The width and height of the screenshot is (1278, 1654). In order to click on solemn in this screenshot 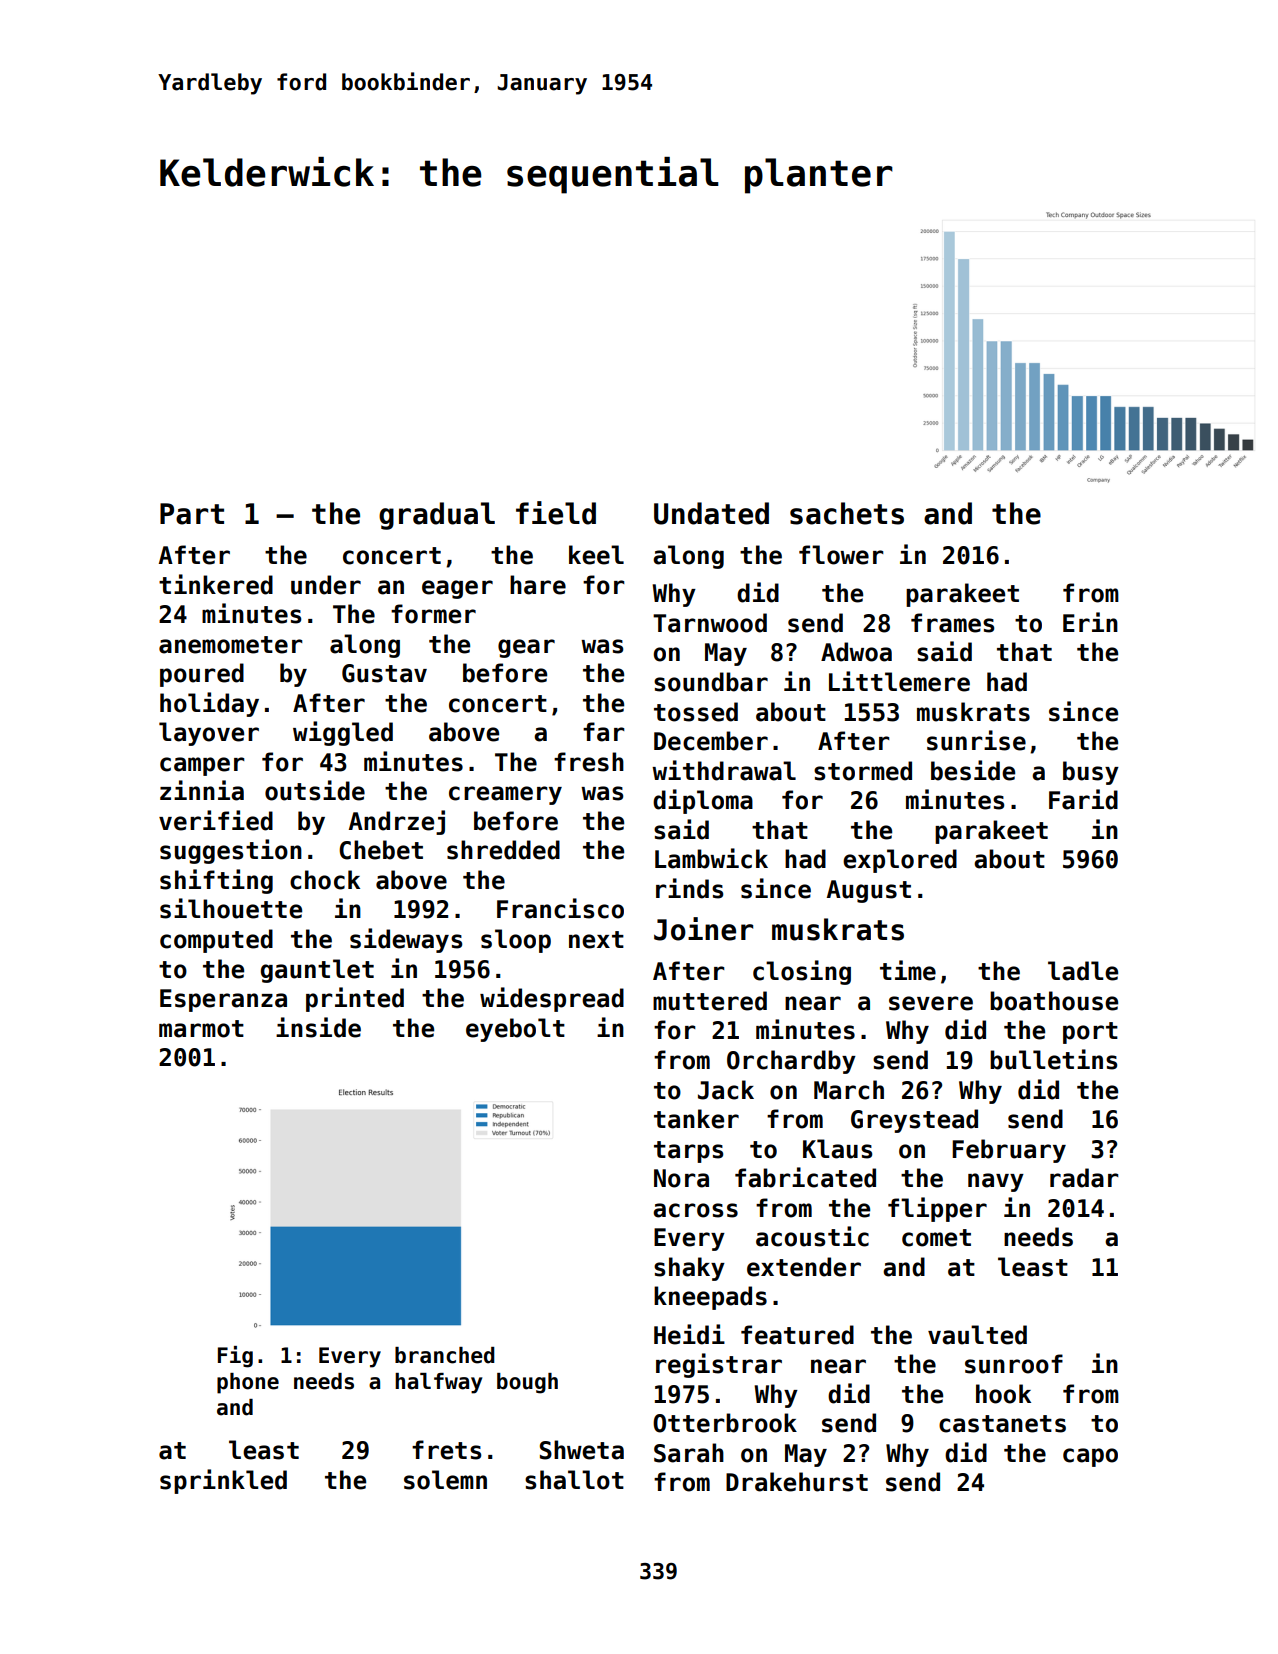, I will do `click(445, 1480)`.
